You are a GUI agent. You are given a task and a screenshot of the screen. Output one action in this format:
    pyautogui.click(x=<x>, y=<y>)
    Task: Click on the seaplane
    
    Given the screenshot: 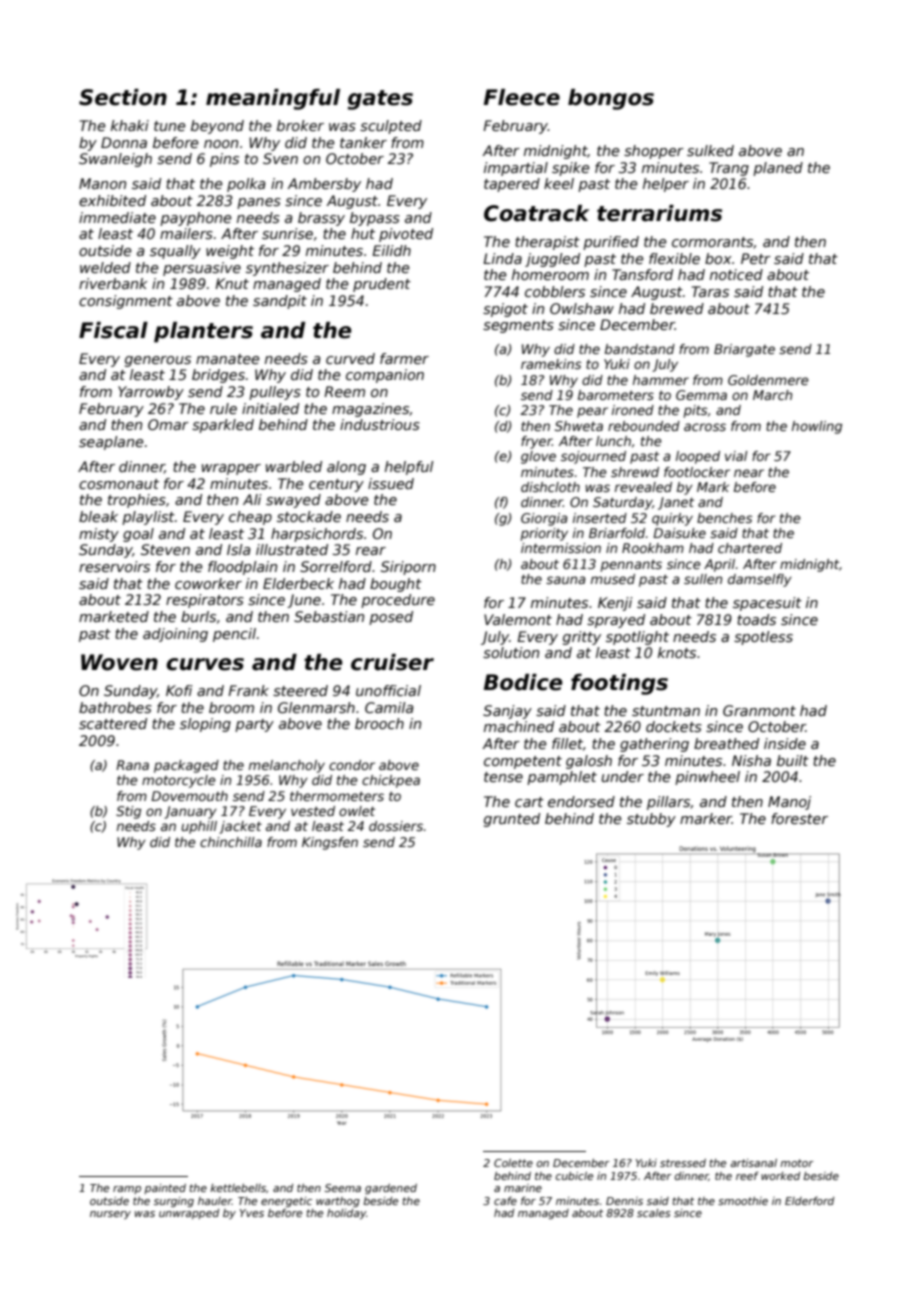 What is the action you would take?
    pyautogui.click(x=111, y=443)
